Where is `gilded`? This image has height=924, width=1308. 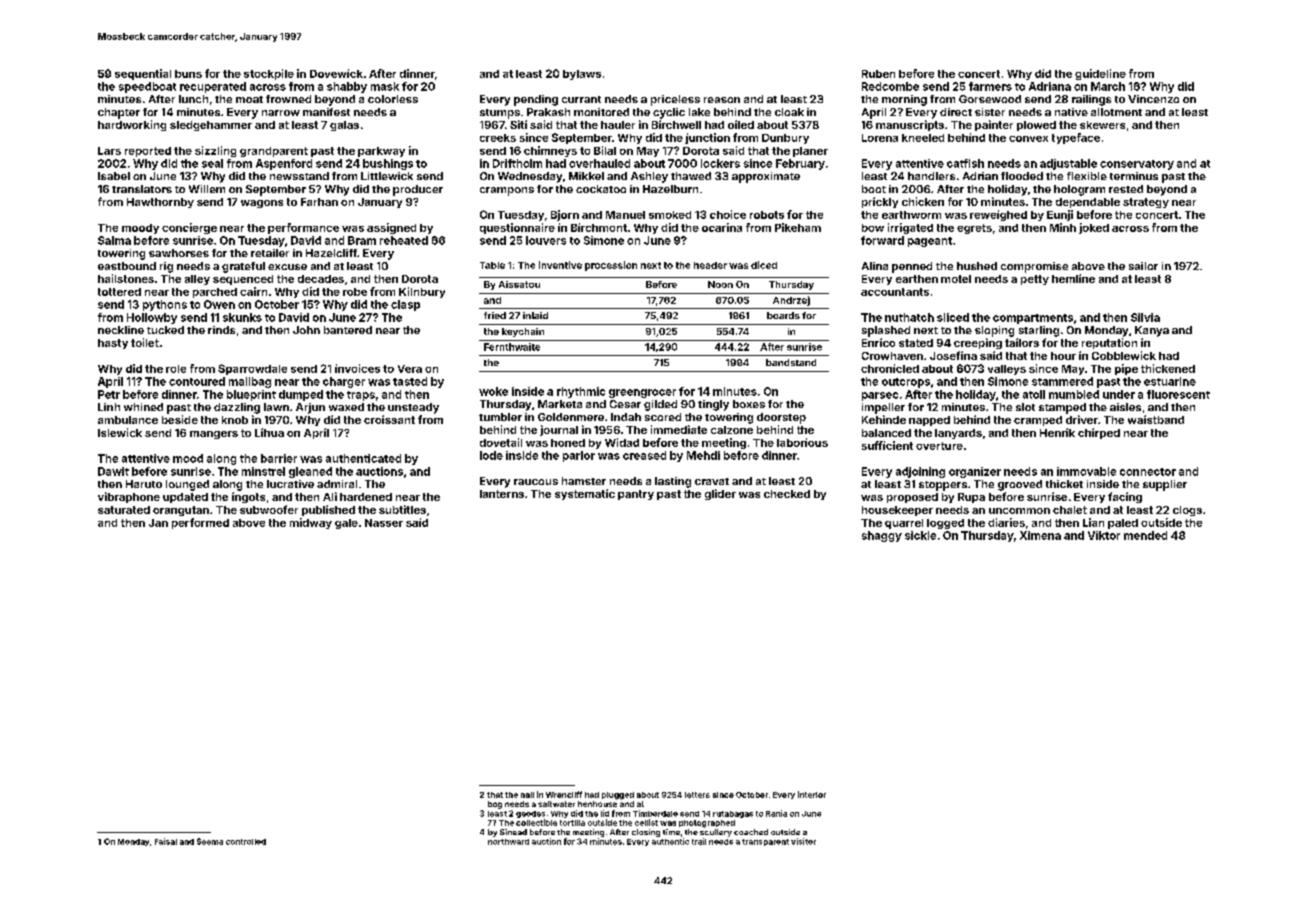
gilded is located at coordinates (660, 405).
